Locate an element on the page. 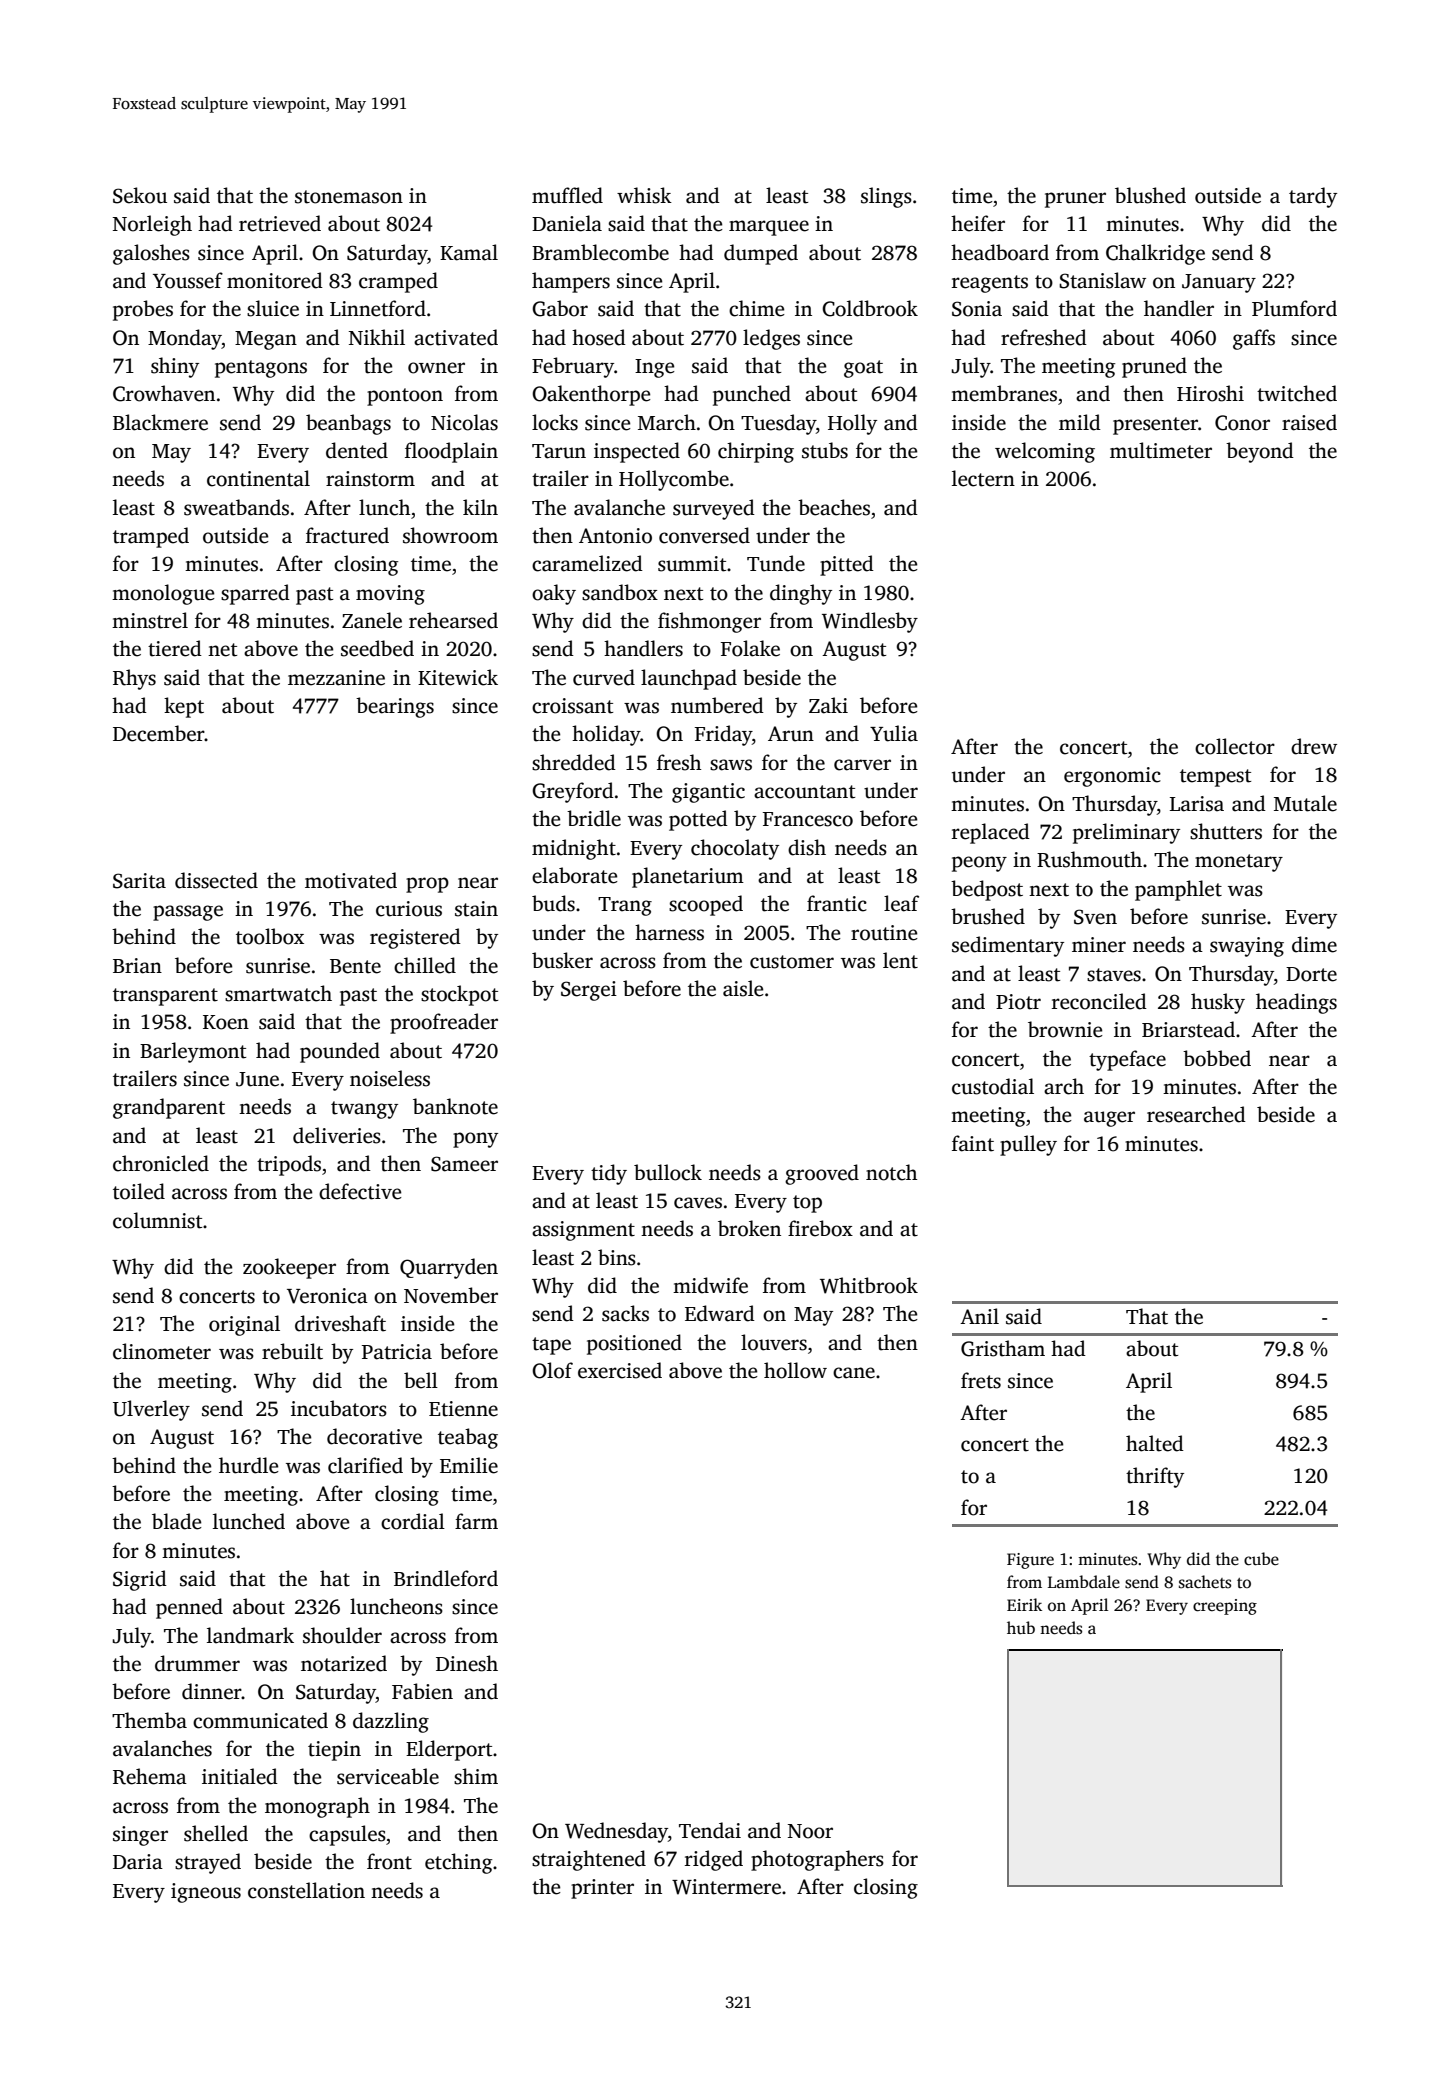 The height and width of the image is (2100, 1450). straightened is located at coordinates (589, 1860).
